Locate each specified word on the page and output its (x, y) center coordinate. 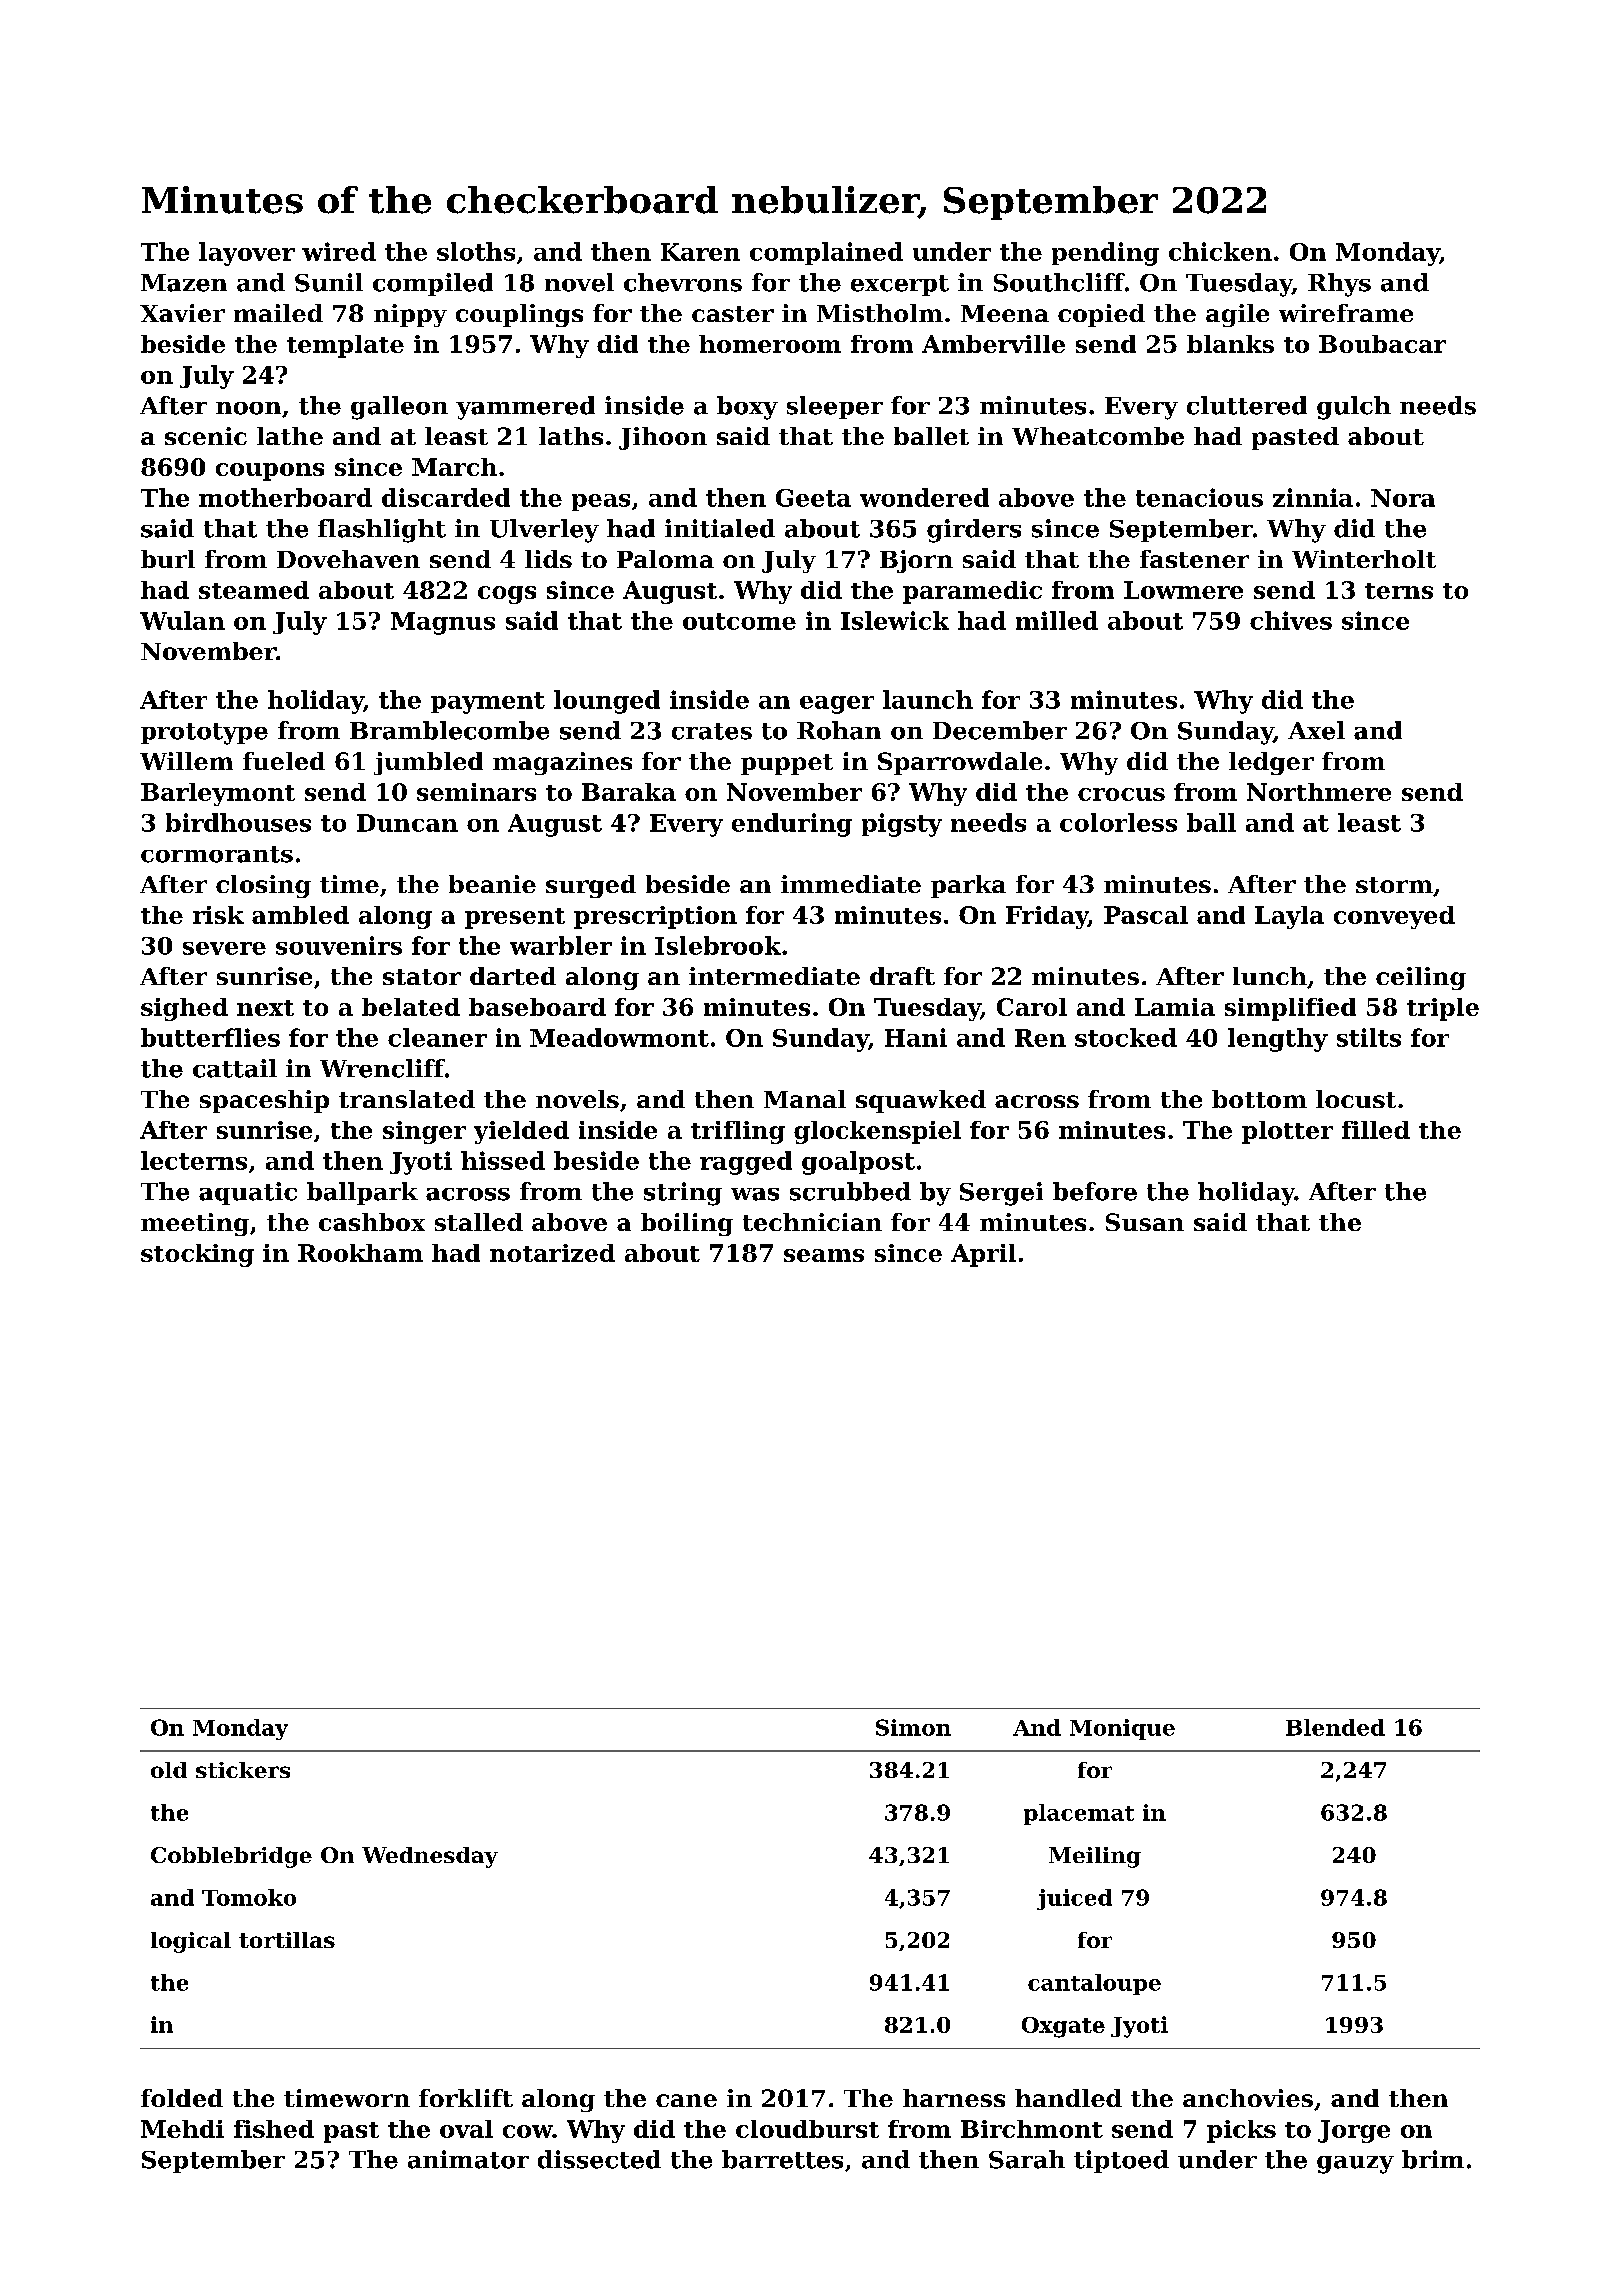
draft (902, 976)
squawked (921, 1101)
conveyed (1394, 917)
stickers (243, 1770)
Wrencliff (382, 1068)
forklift (466, 2098)
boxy (747, 408)
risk (218, 915)
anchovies (1248, 2098)
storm (1394, 885)
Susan (1145, 1222)
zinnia (1313, 497)
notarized (552, 1253)
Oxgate (1063, 2027)
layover (247, 254)
